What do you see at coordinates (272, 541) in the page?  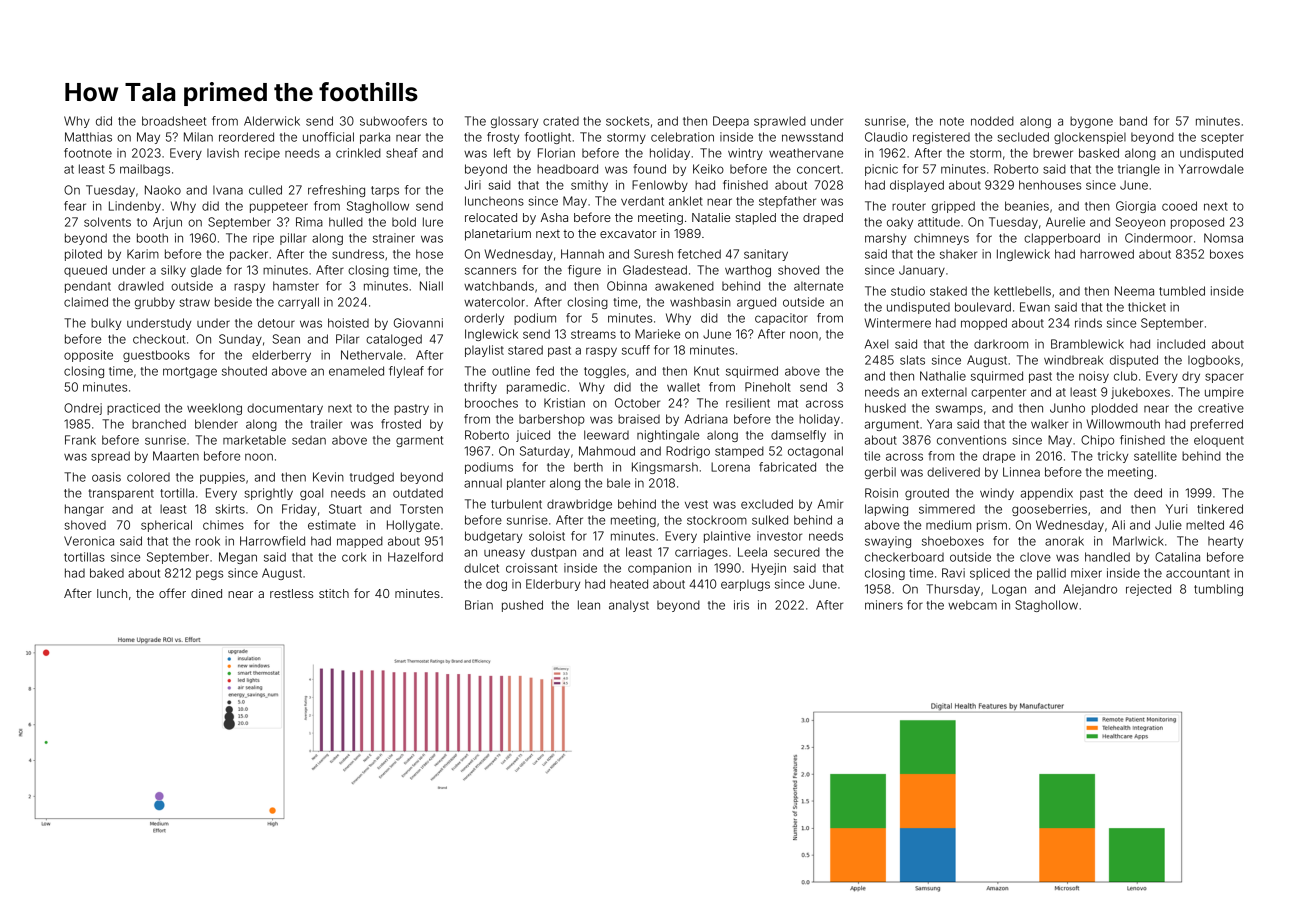 I see `Harrowfield` at bounding box center [272, 541].
